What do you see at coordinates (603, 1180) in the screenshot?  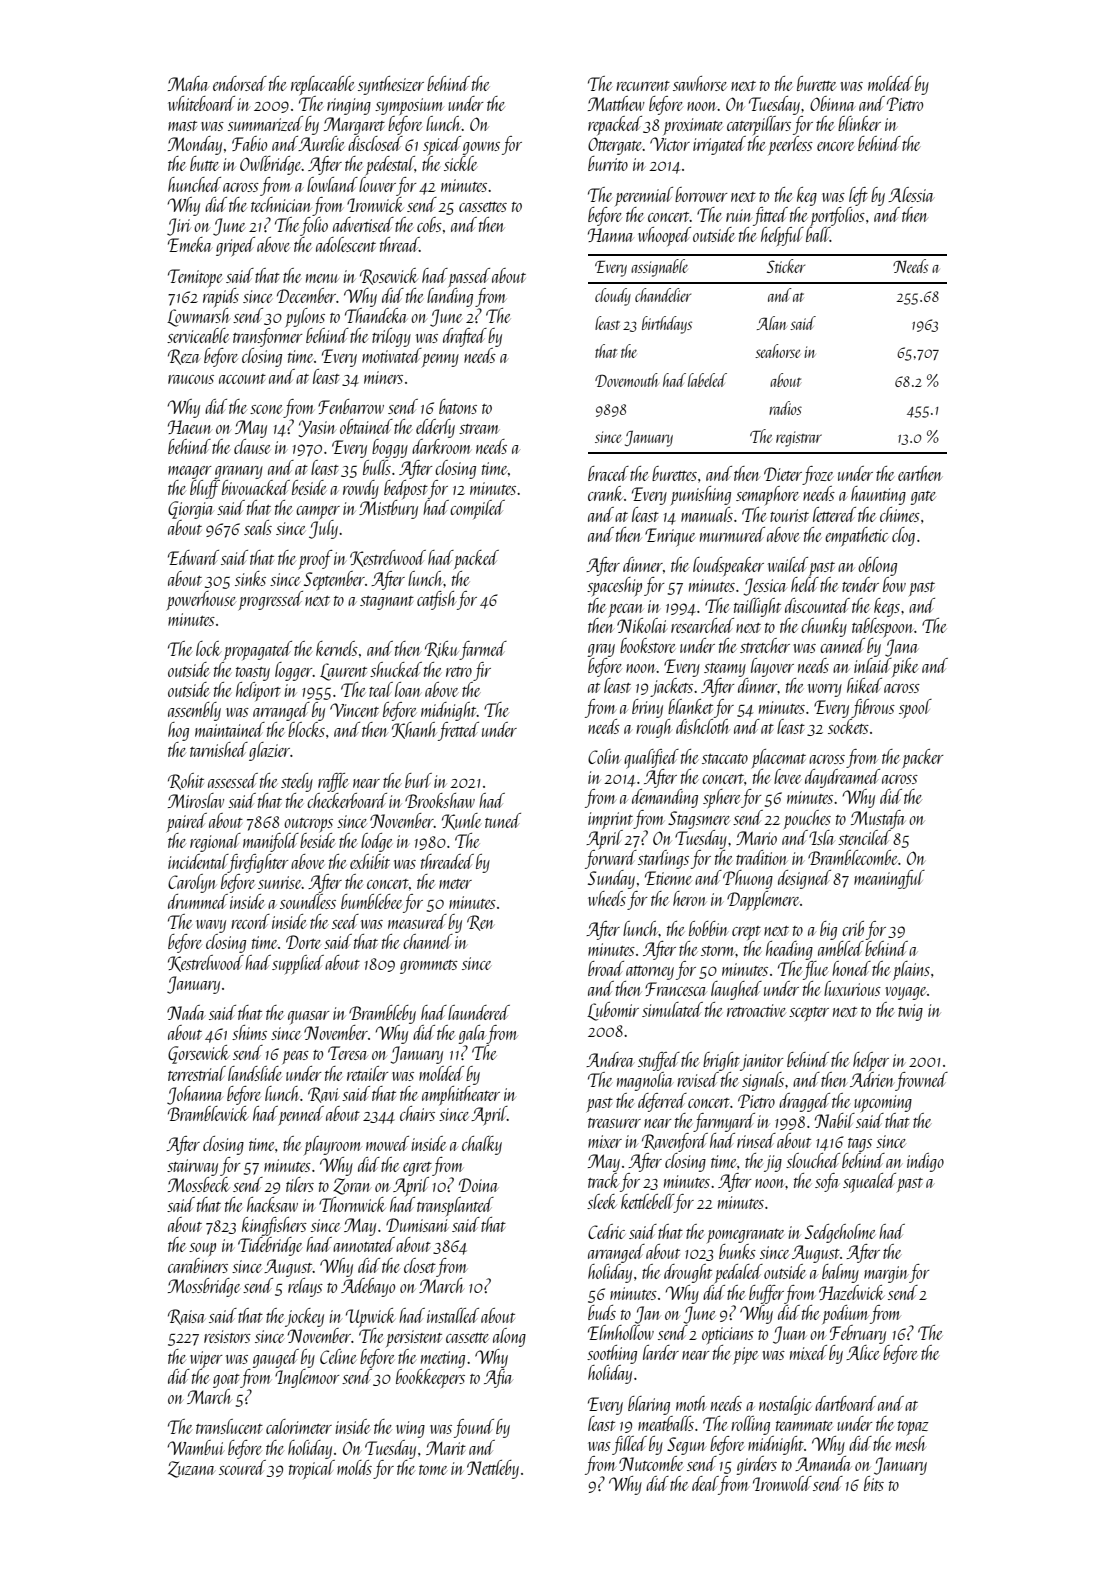 I see `track` at bounding box center [603, 1180].
